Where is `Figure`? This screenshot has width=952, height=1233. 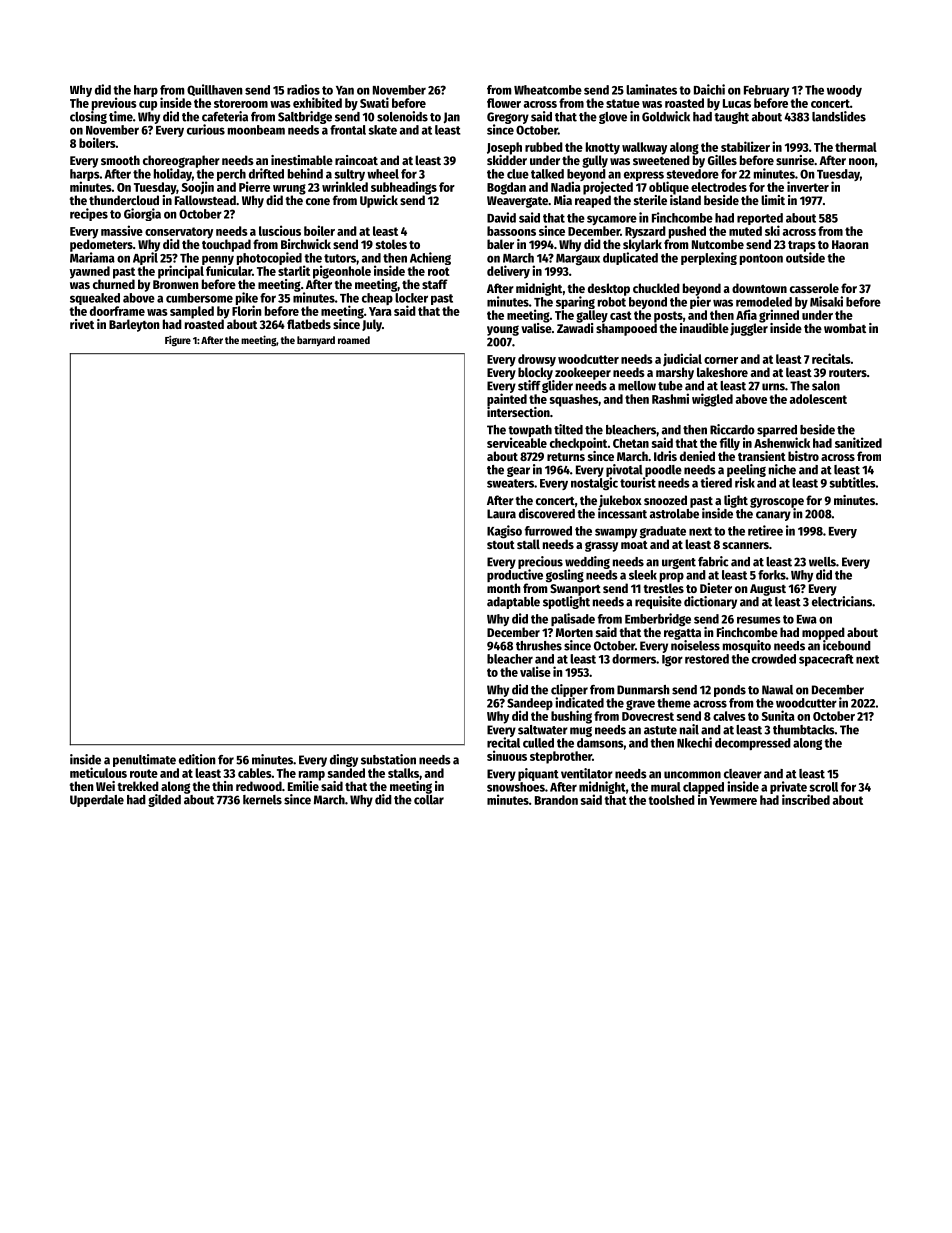 Figure is located at coordinates (178, 340).
